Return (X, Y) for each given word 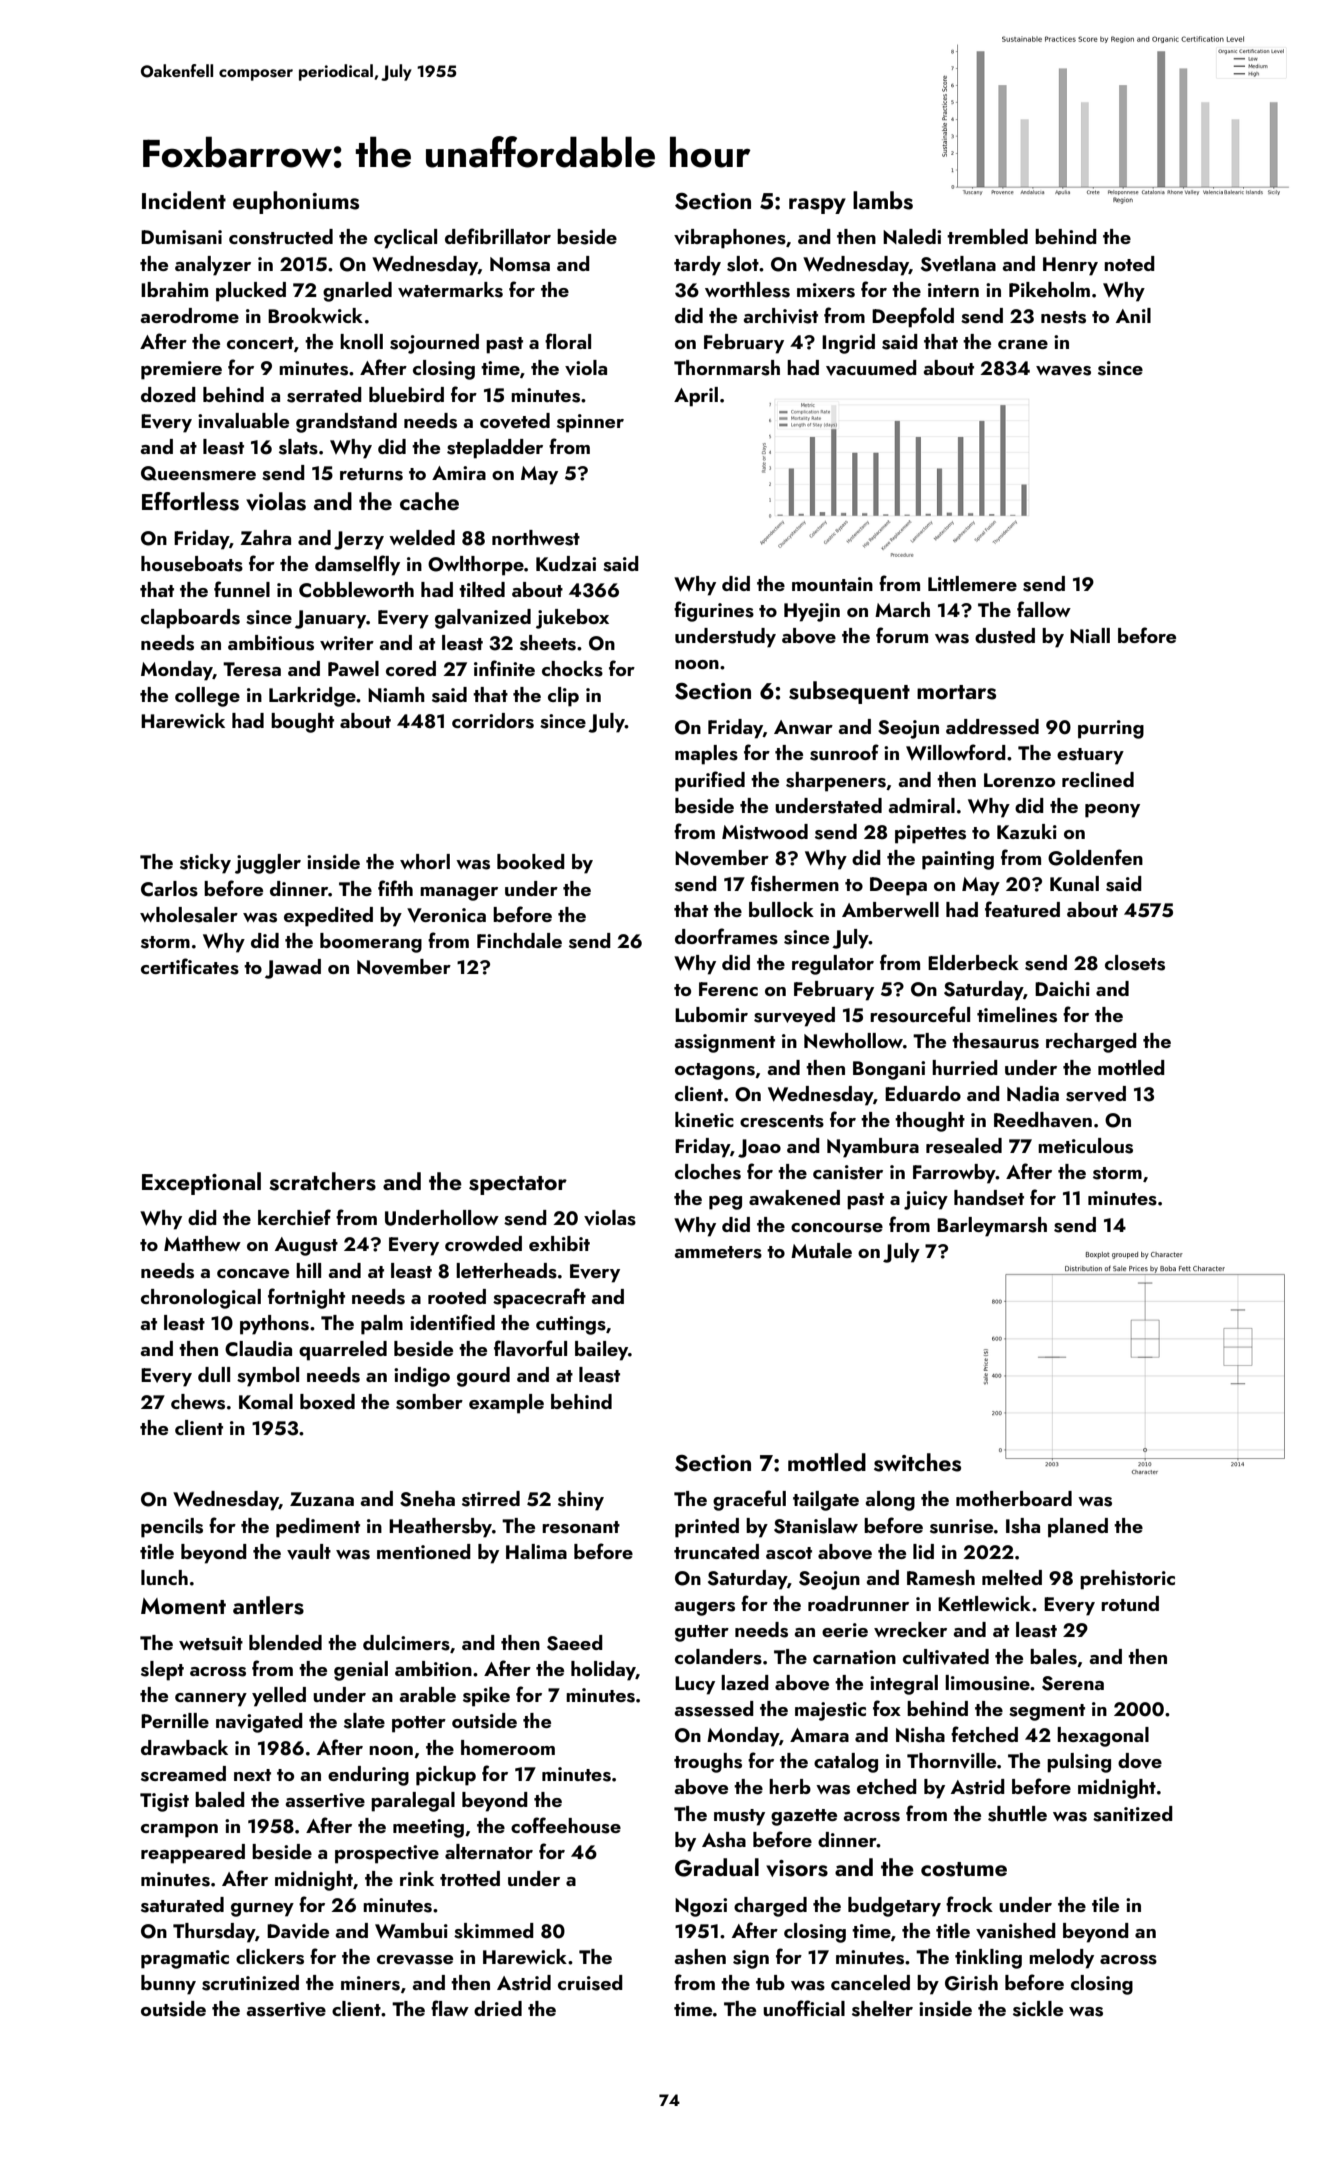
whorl (425, 861)
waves (1063, 371)
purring (1111, 729)
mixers (826, 290)
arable (427, 1694)
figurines (714, 611)
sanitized (1133, 1814)
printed (707, 1528)
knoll (361, 341)
